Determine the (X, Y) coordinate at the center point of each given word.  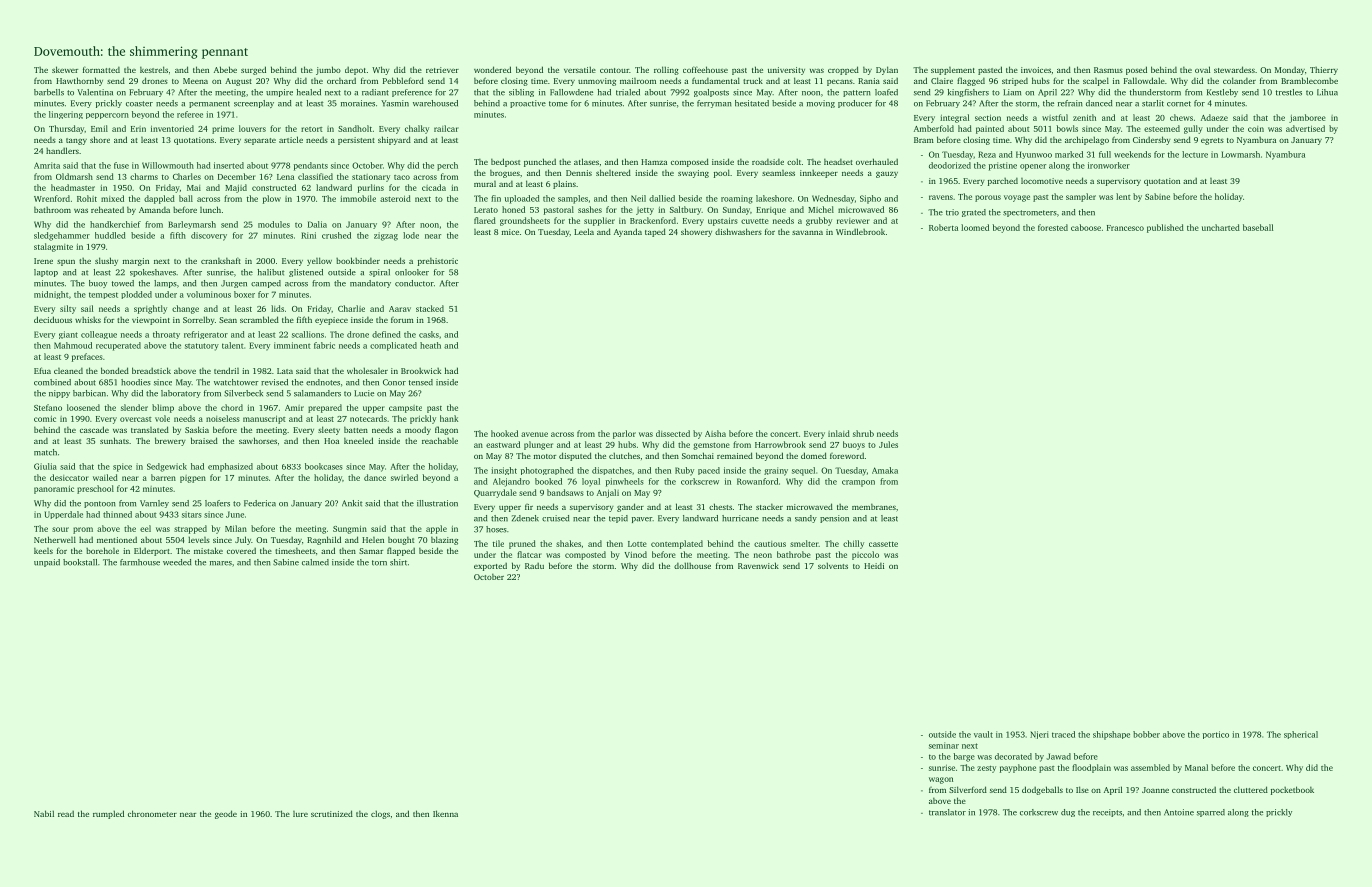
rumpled (108, 814)
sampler (1081, 197)
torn (379, 563)
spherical (1301, 735)
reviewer (853, 221)
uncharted (1221, 227)
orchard (341, 81)
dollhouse (692, 565)
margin (136, 262)
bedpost (505, 162)
